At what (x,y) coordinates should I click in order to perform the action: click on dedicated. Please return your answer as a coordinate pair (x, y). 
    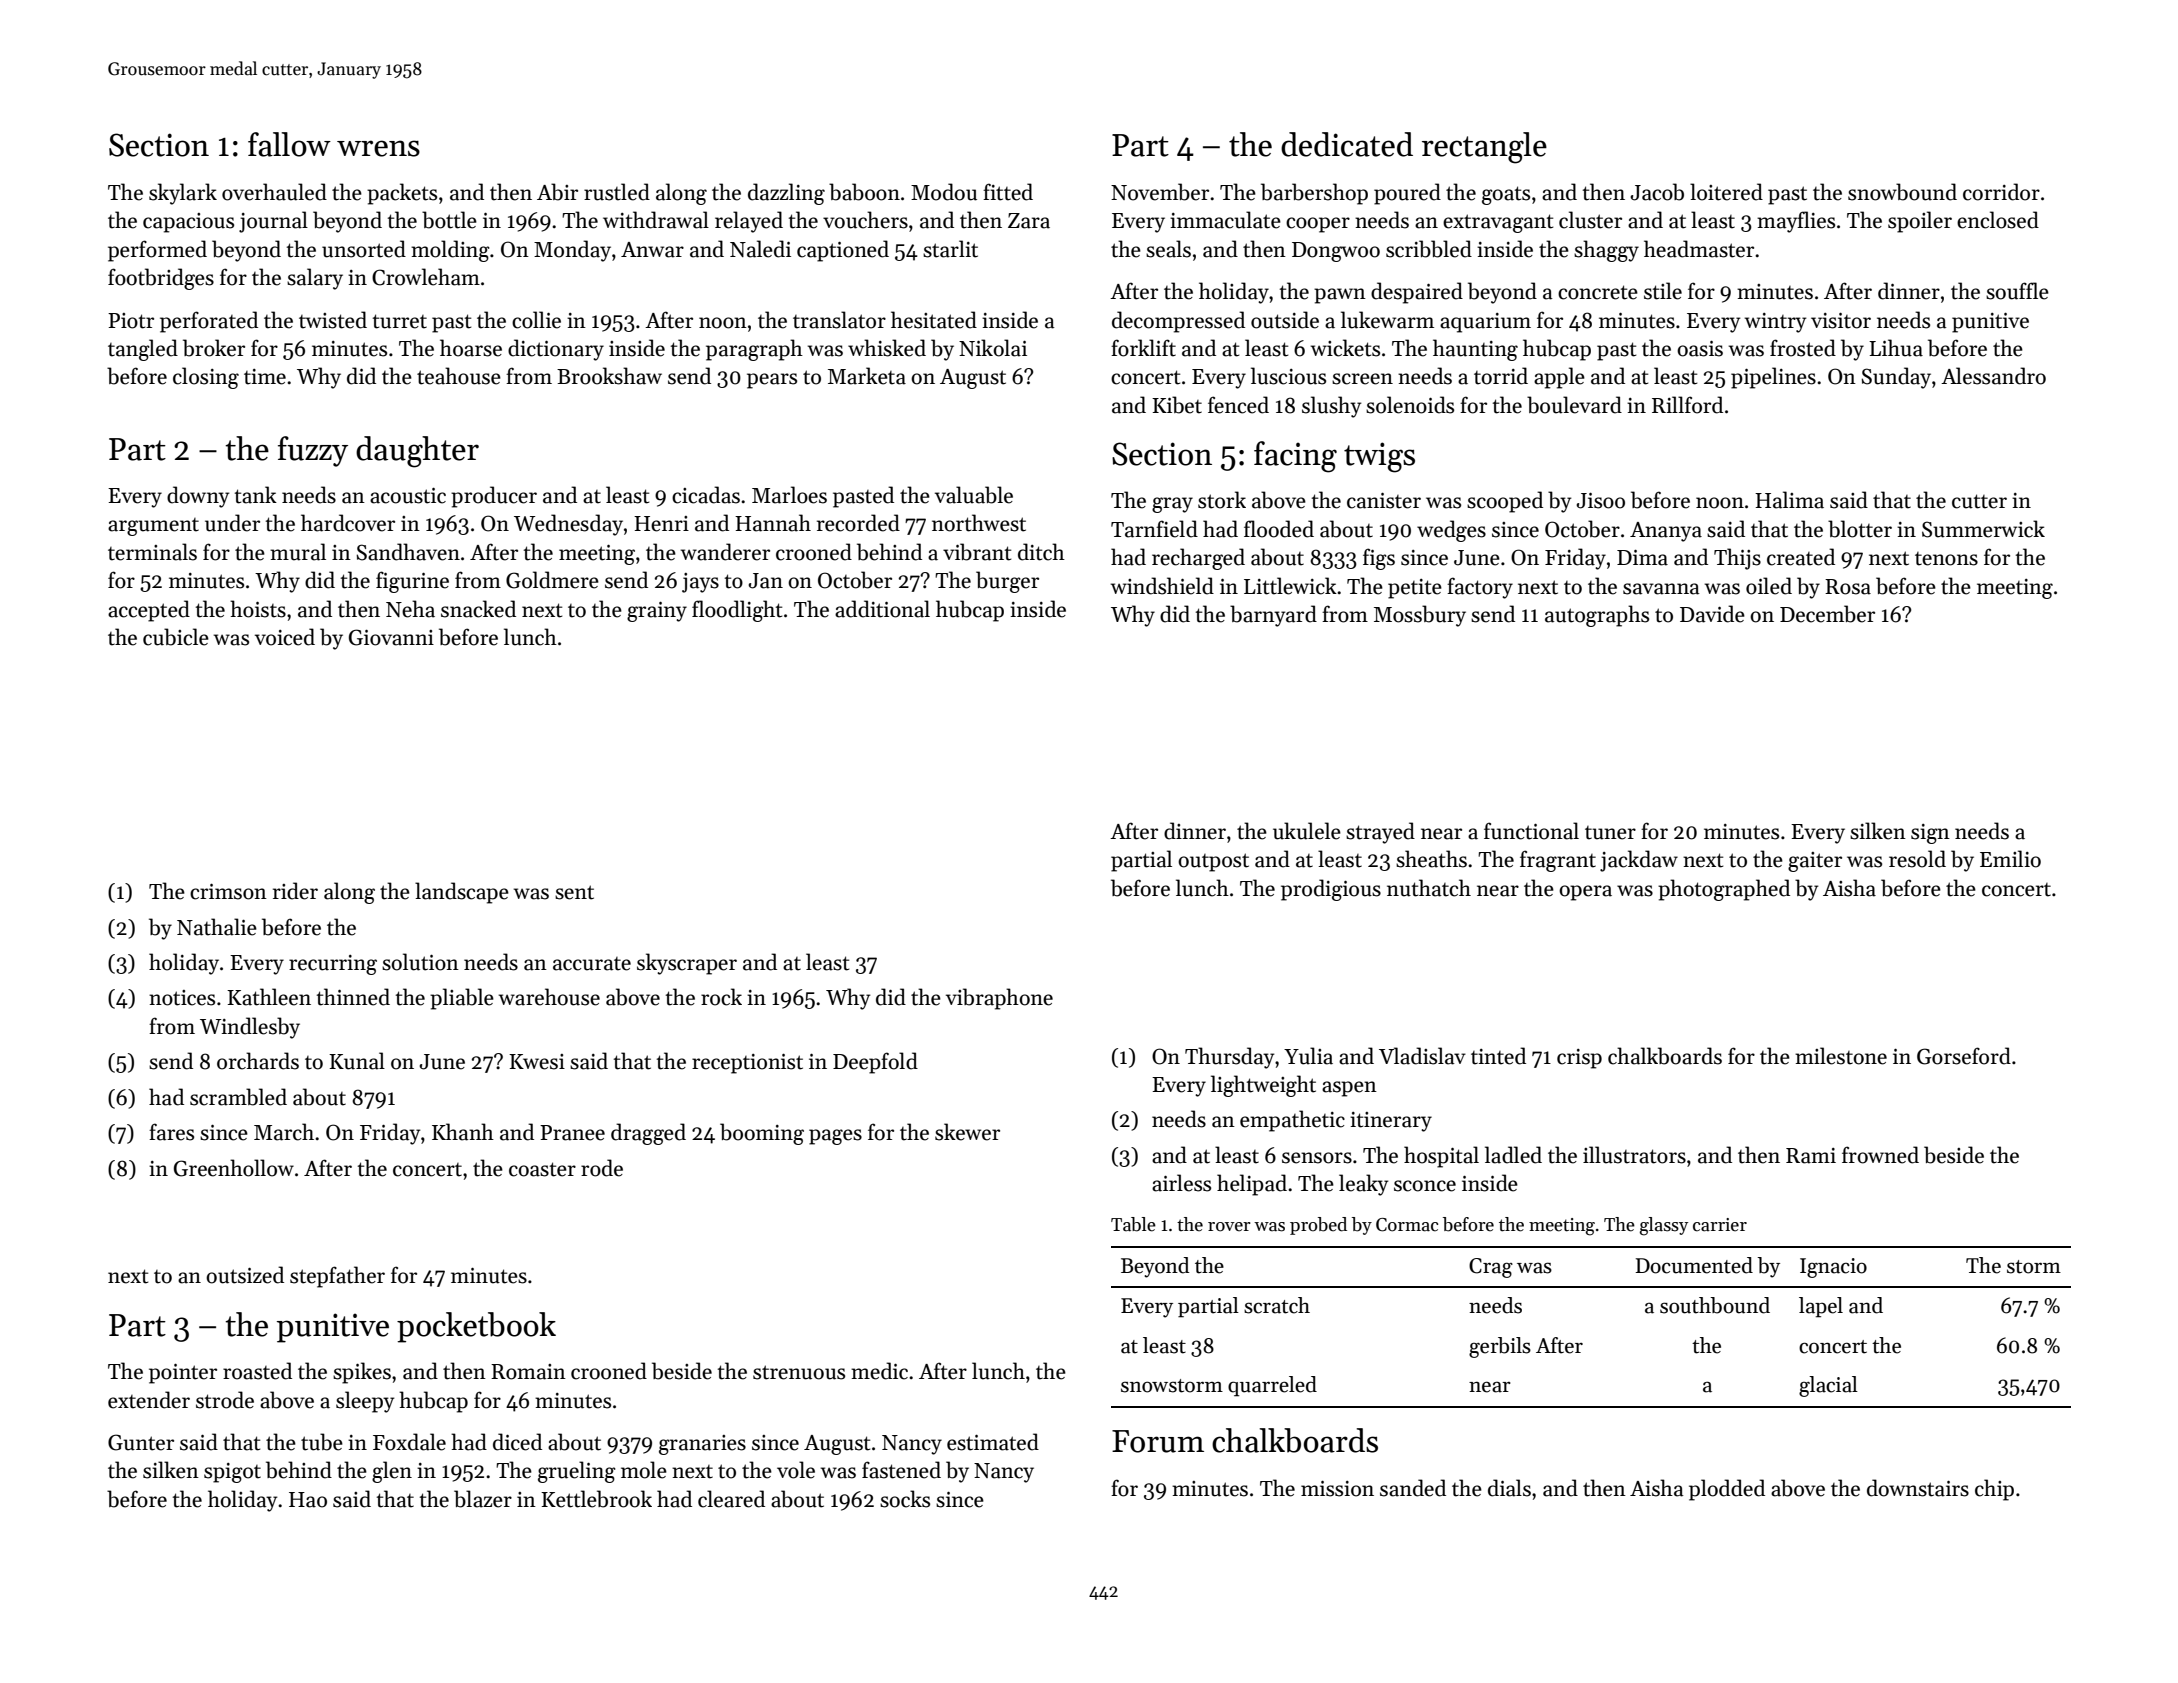
    Looking at the image, I should click on (1347, 144).
